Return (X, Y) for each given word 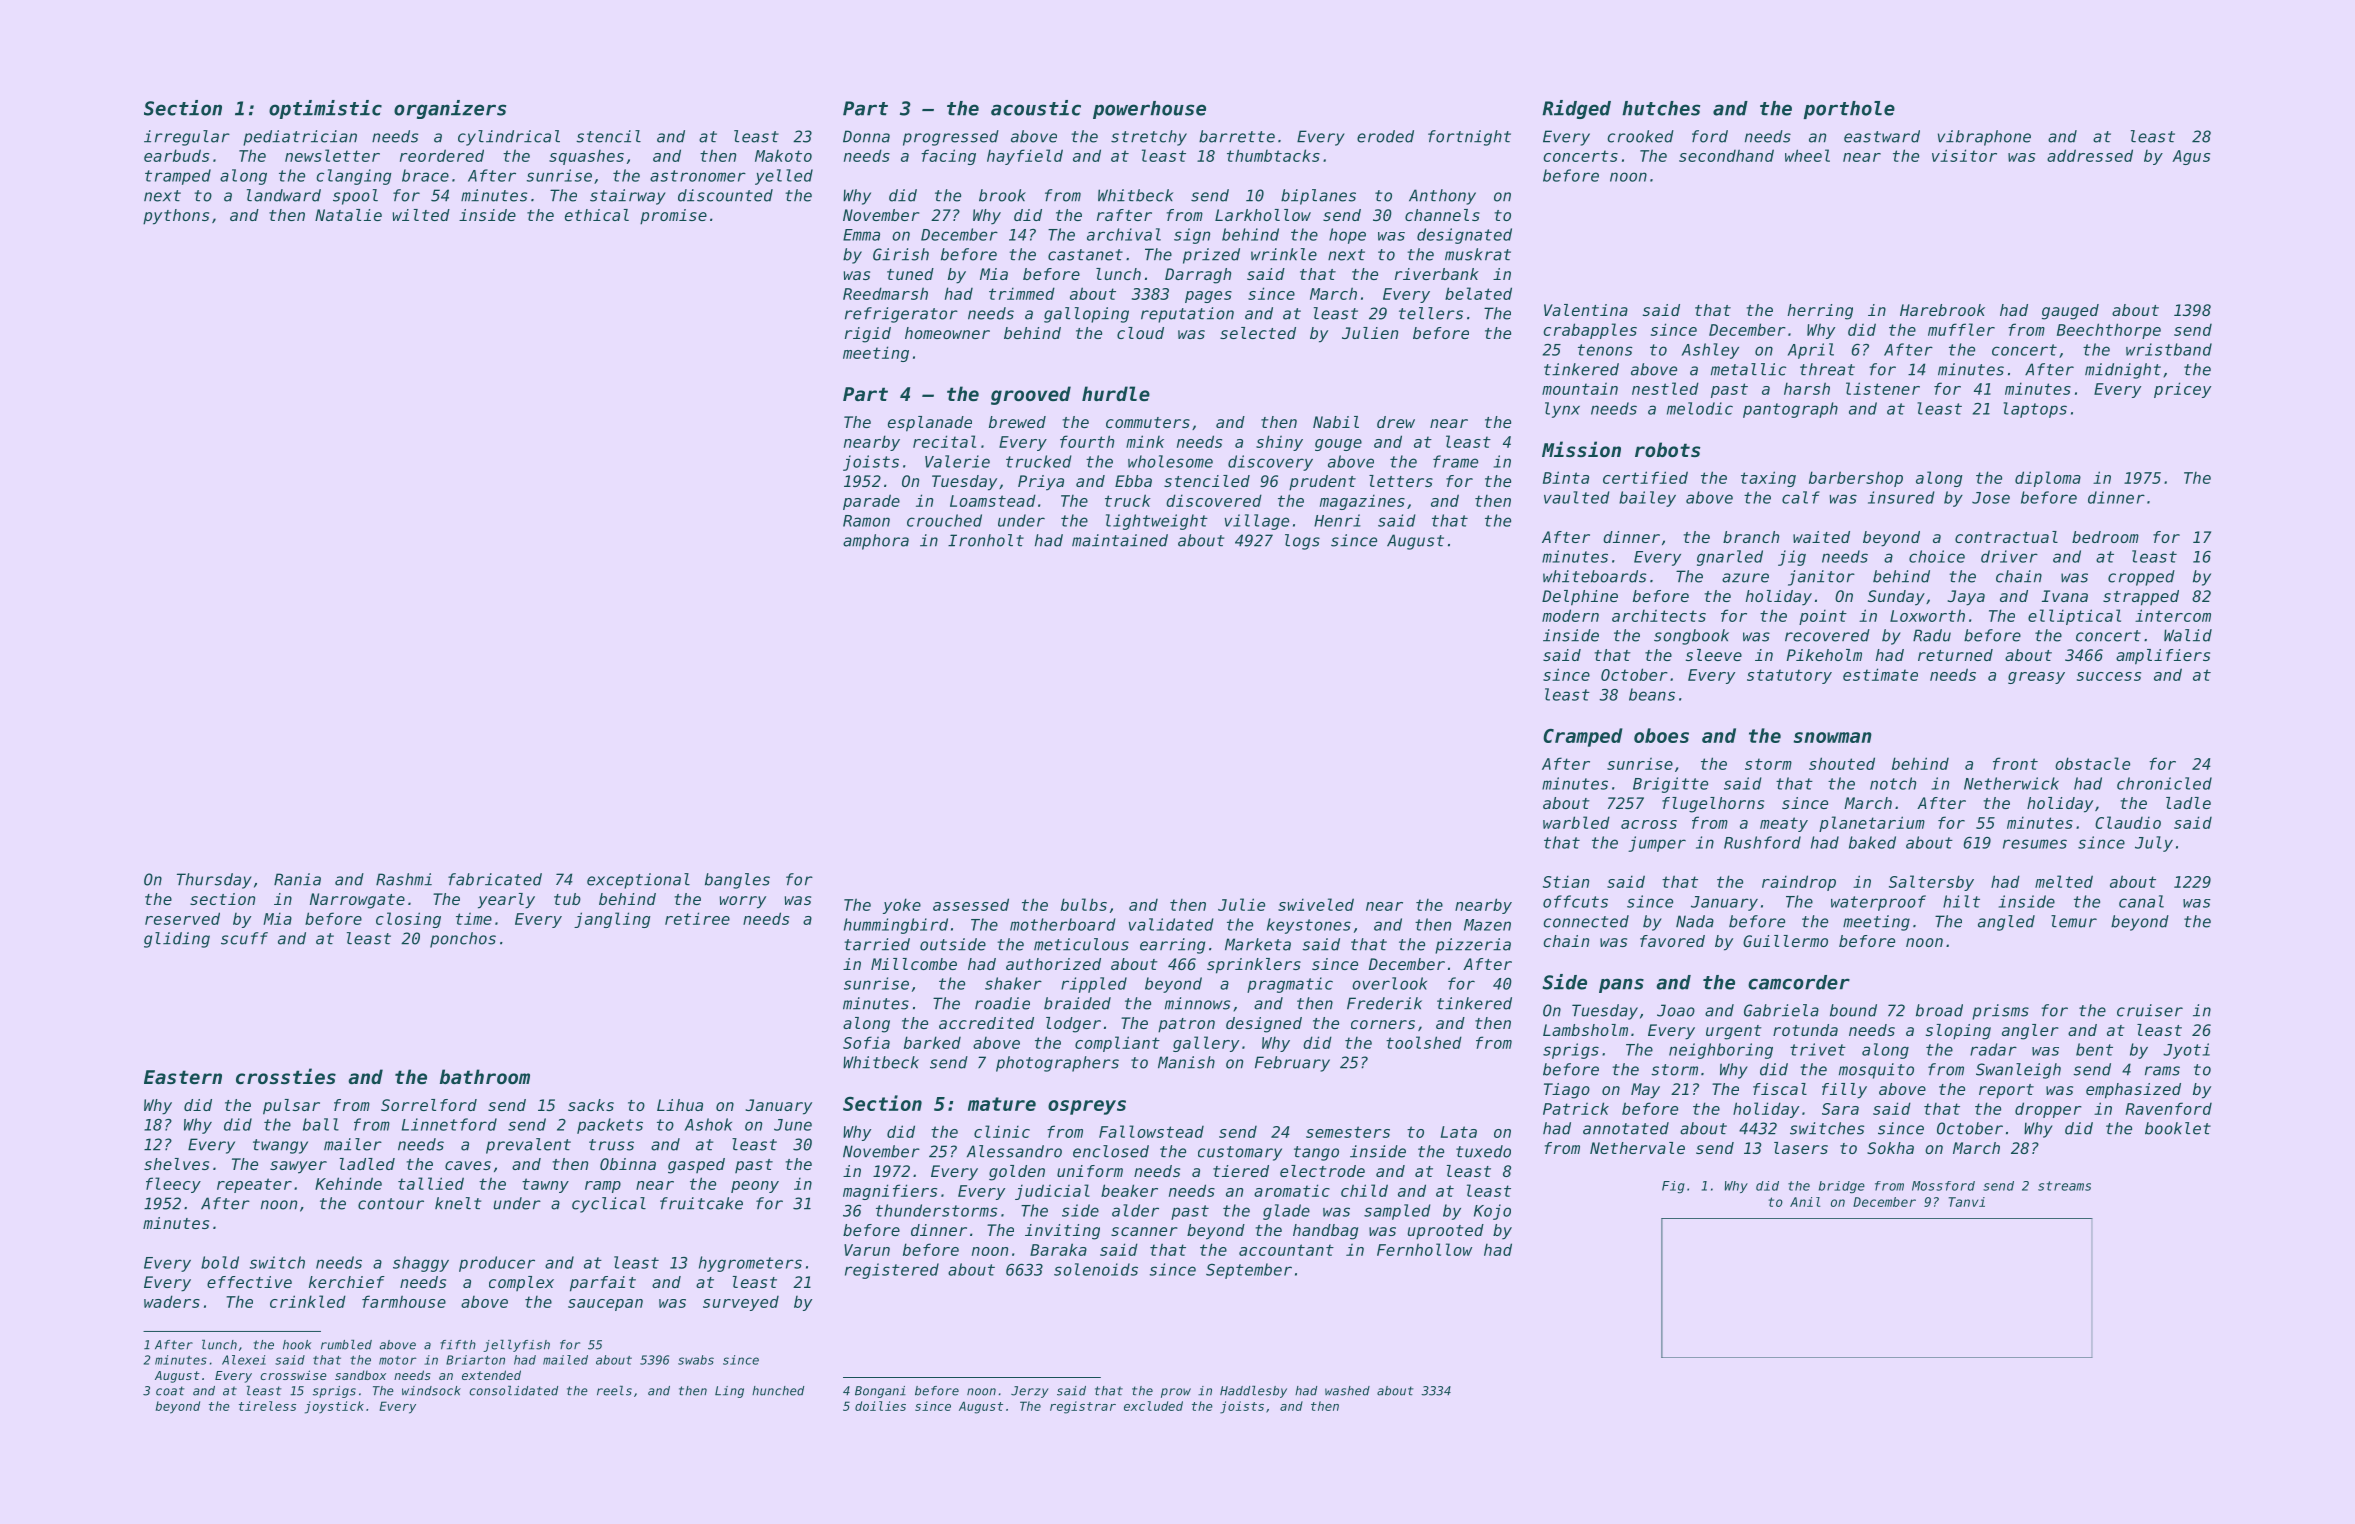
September (1249, 1271)
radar (1993, 1049)
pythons (176, 217)
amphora (876, 542)
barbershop (1856, 479)
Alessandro (1014, 1151)
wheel (1807, 155)
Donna (866, 136)
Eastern (183, 1077)
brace (425, 175)
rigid (868, 335)
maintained (1120, 540)
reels (614, 1391)
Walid (2188, 635)
